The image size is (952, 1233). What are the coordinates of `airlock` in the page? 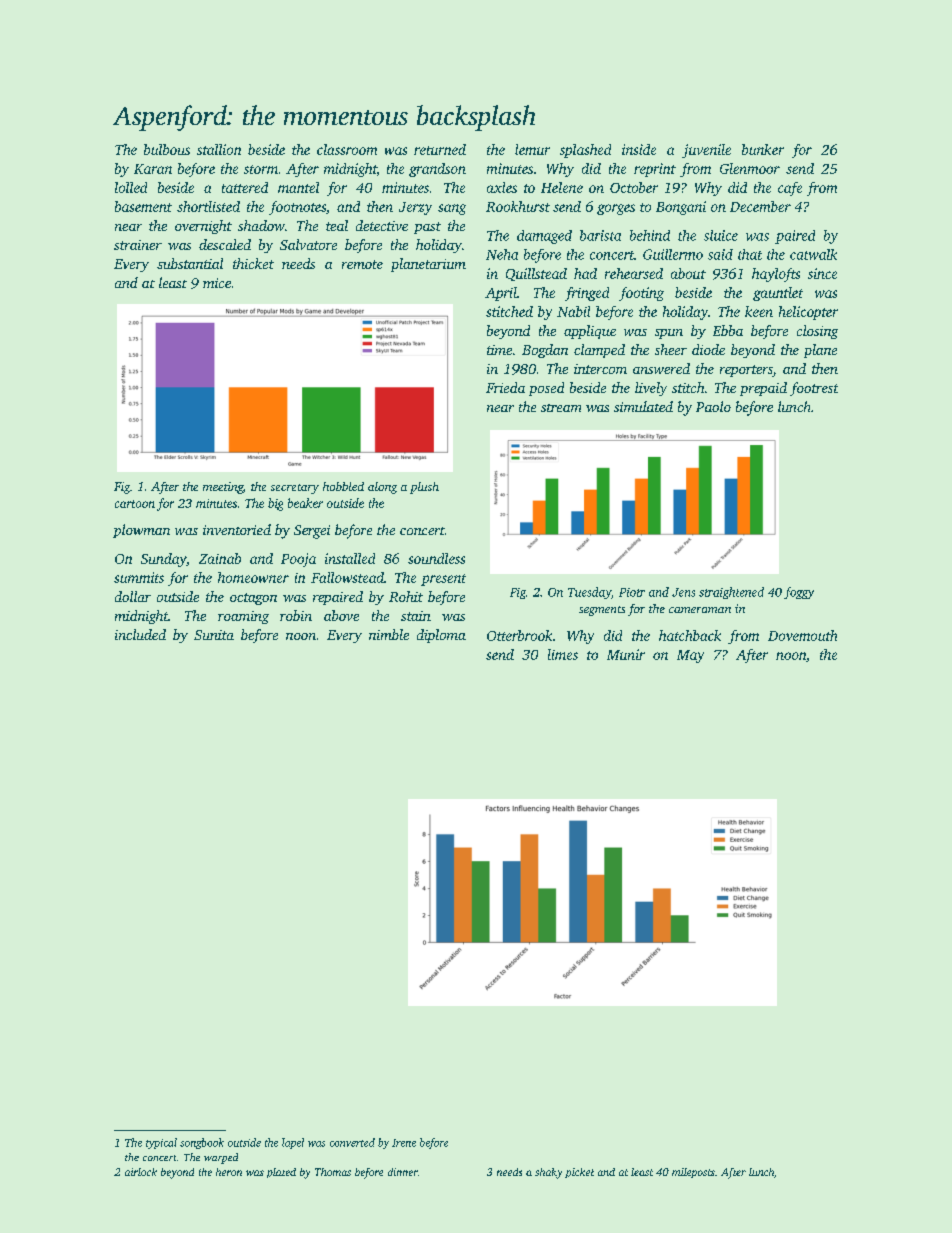 It's located at (141, 1172).
